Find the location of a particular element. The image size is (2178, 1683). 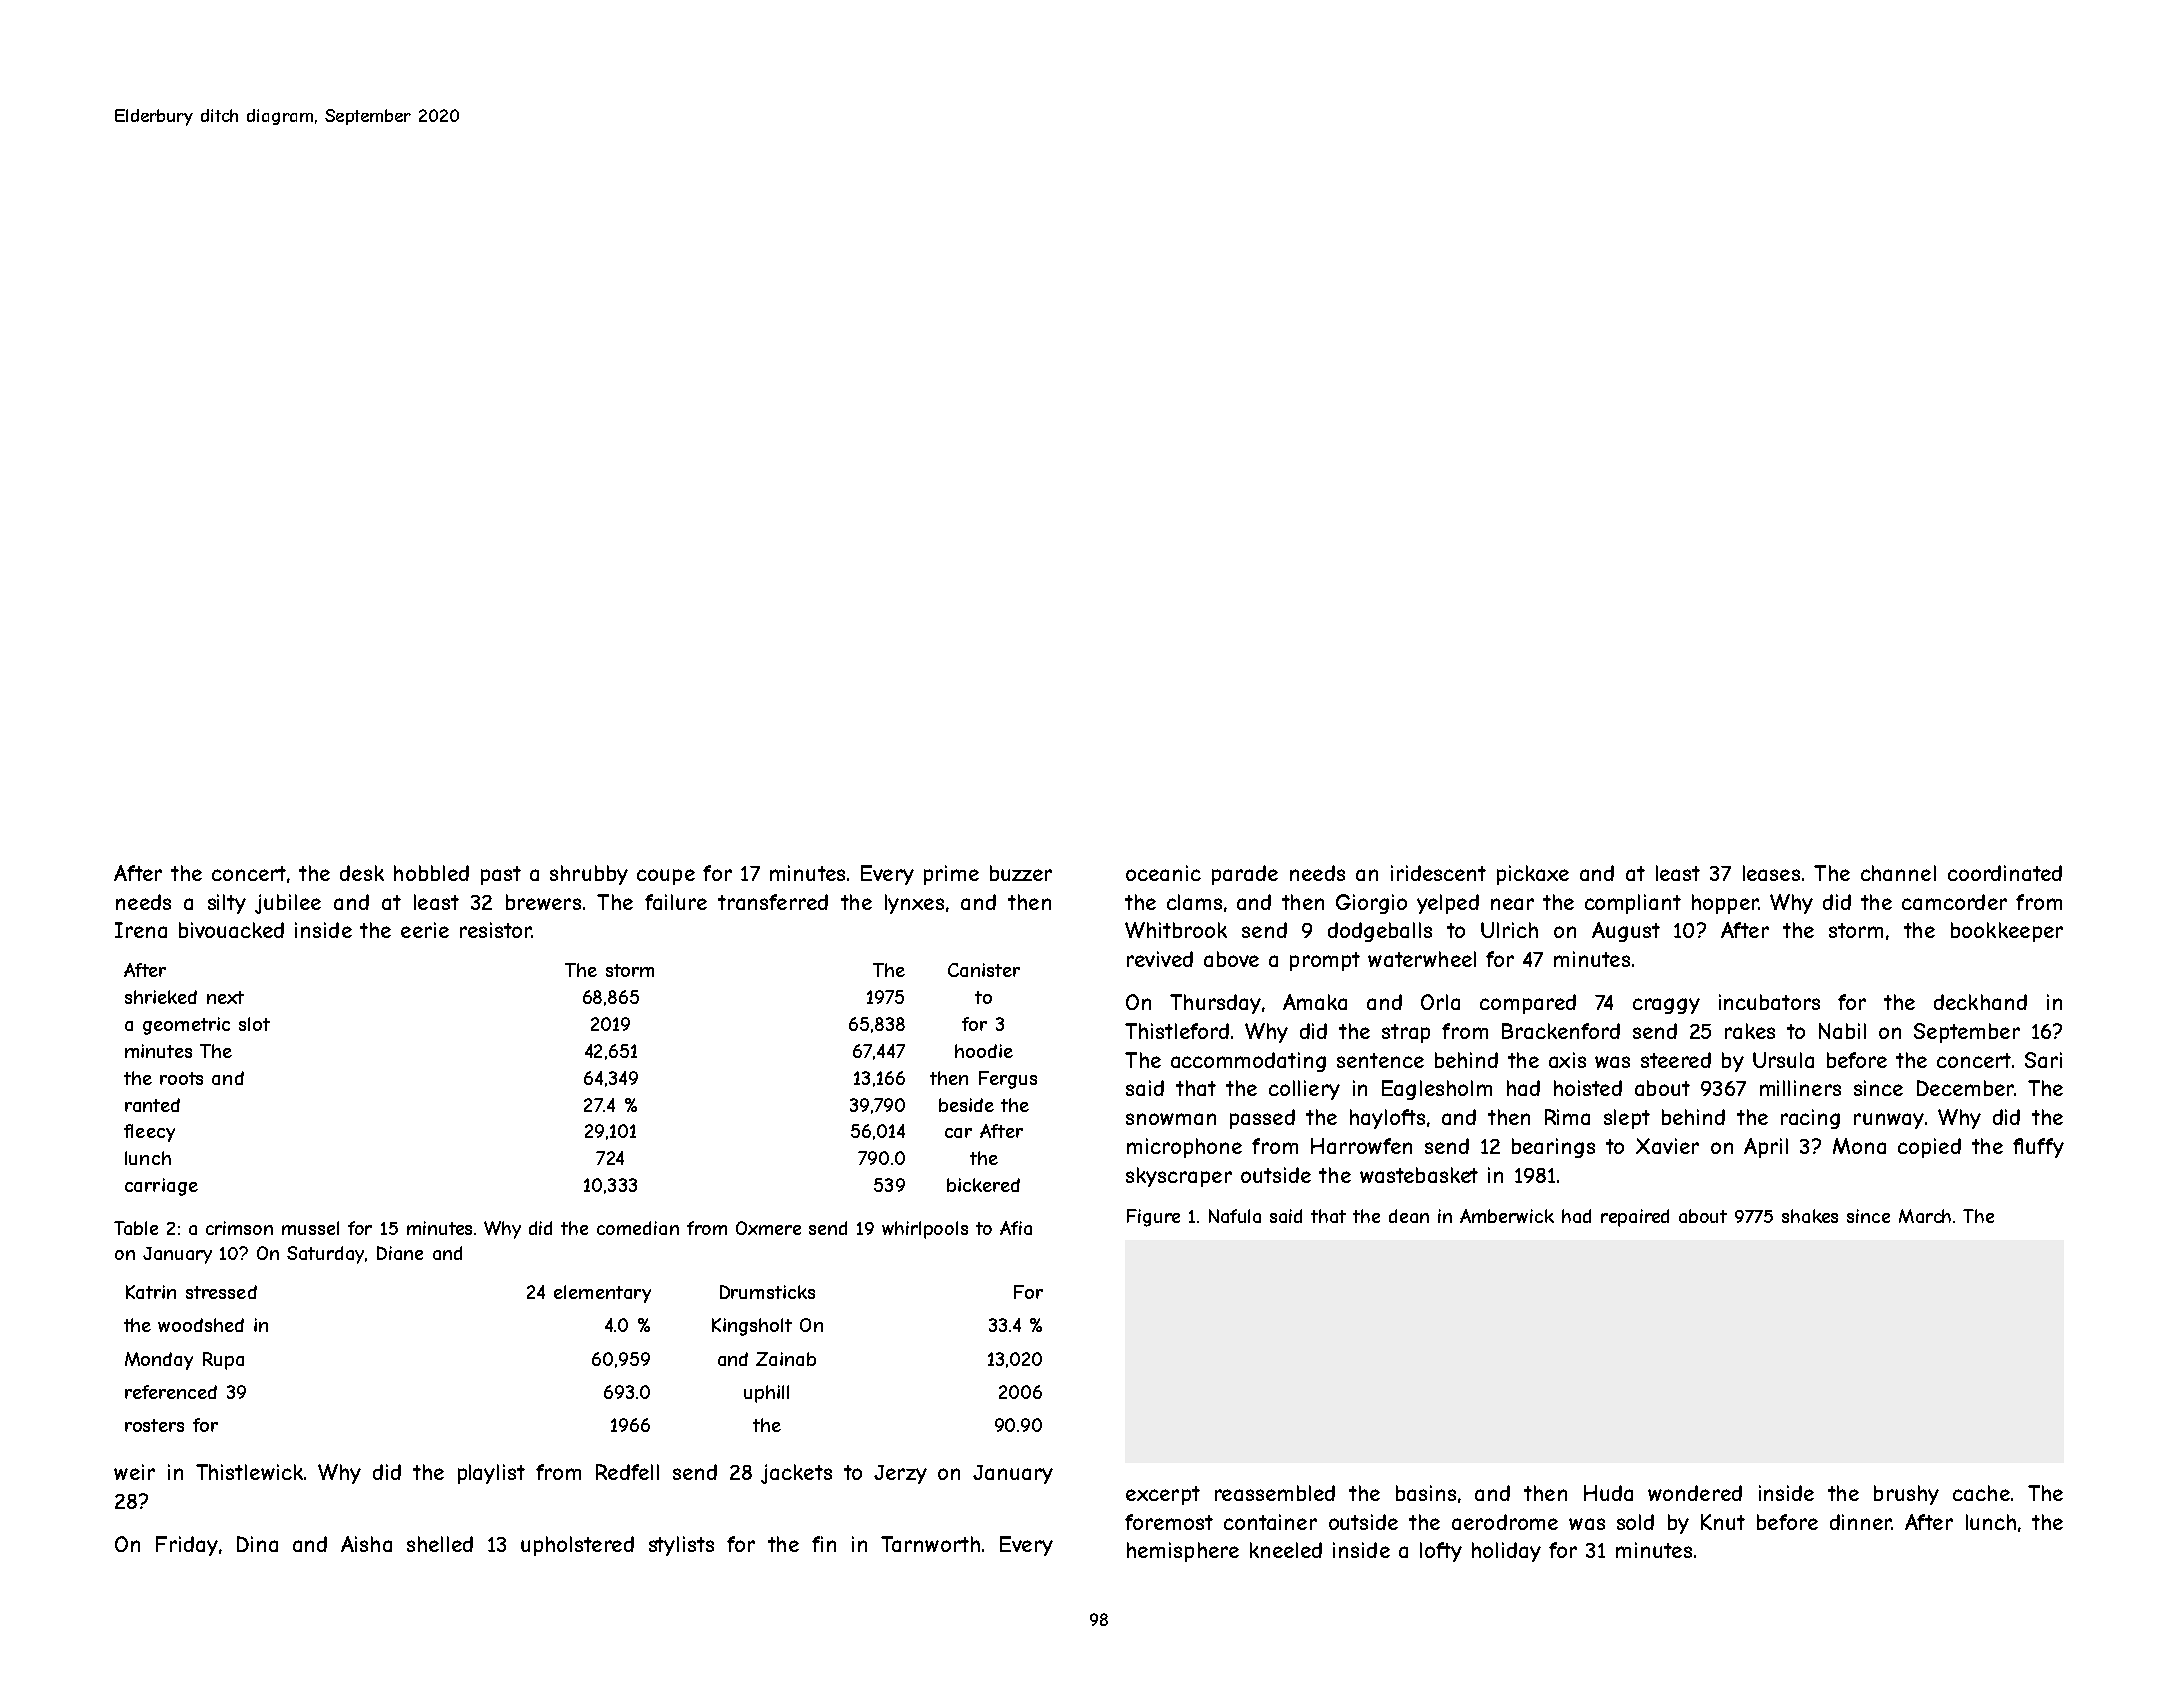

oceanic is located at coordinates (1163, 873).
